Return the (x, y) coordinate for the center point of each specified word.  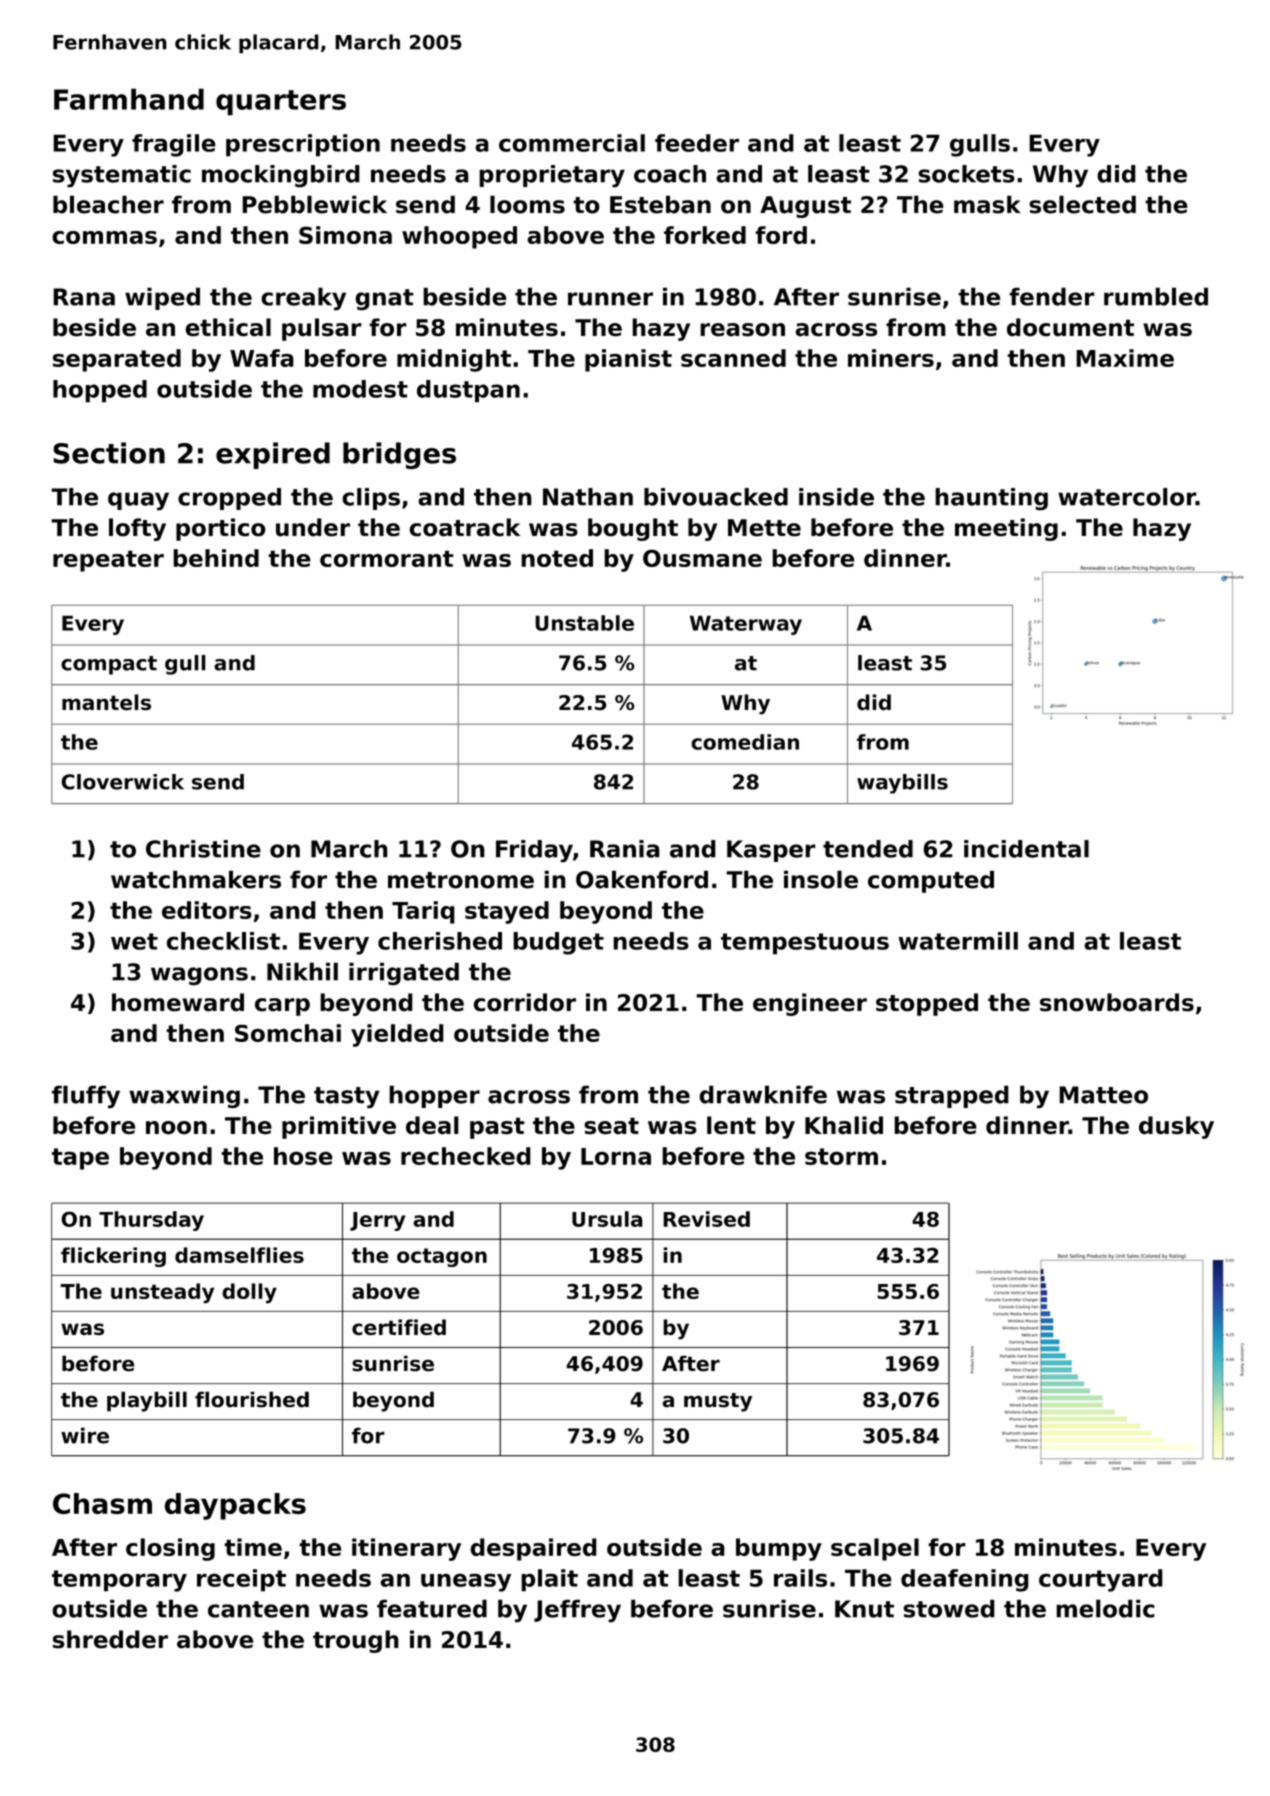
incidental (1026, 849)
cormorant (387, 558)
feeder (697, 143)
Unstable (584, 623)
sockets (966, 174)
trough (356, 1641)
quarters (281, 103)
